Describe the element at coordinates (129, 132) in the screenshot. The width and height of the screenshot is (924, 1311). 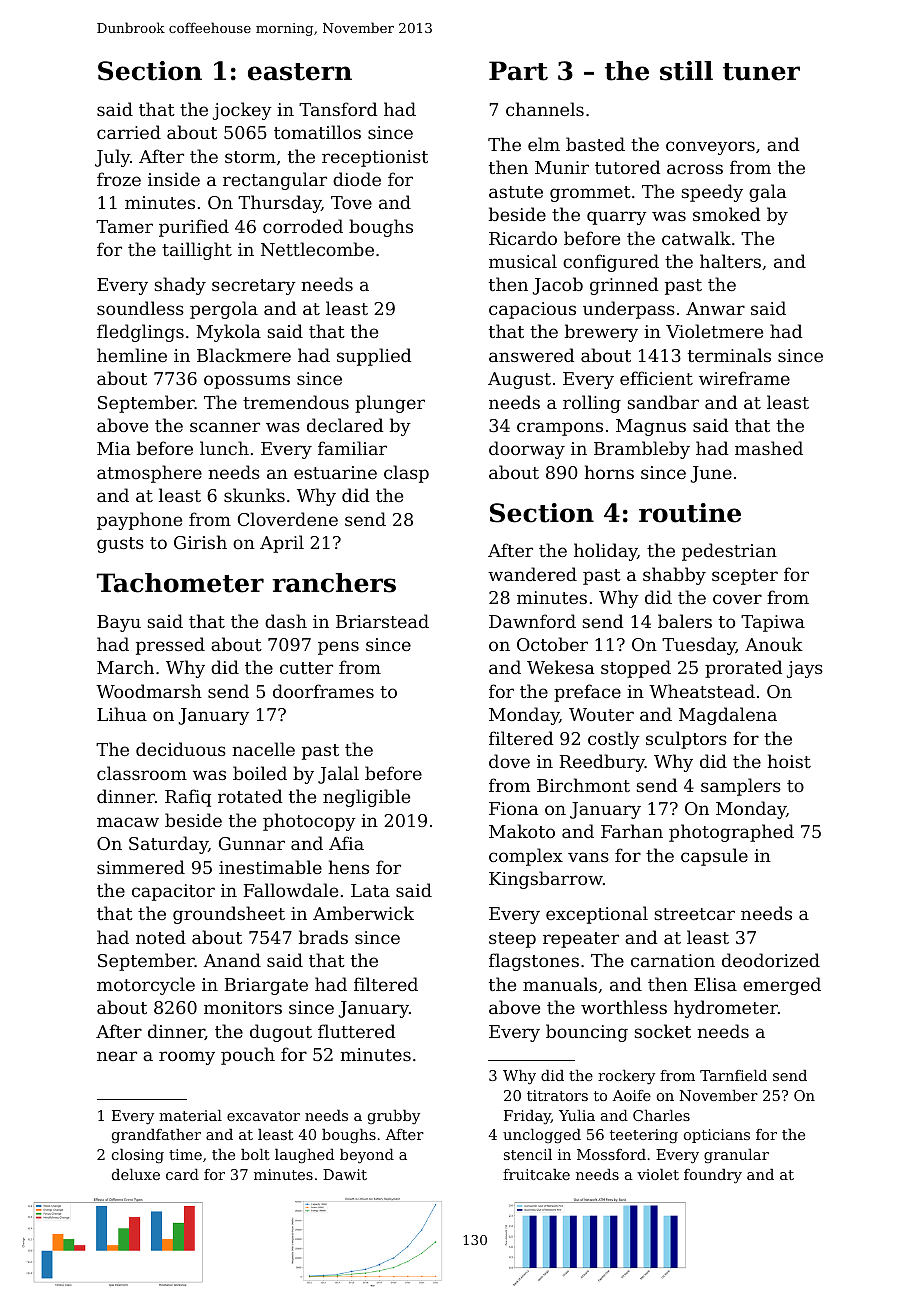
I see `carried` at that location.
